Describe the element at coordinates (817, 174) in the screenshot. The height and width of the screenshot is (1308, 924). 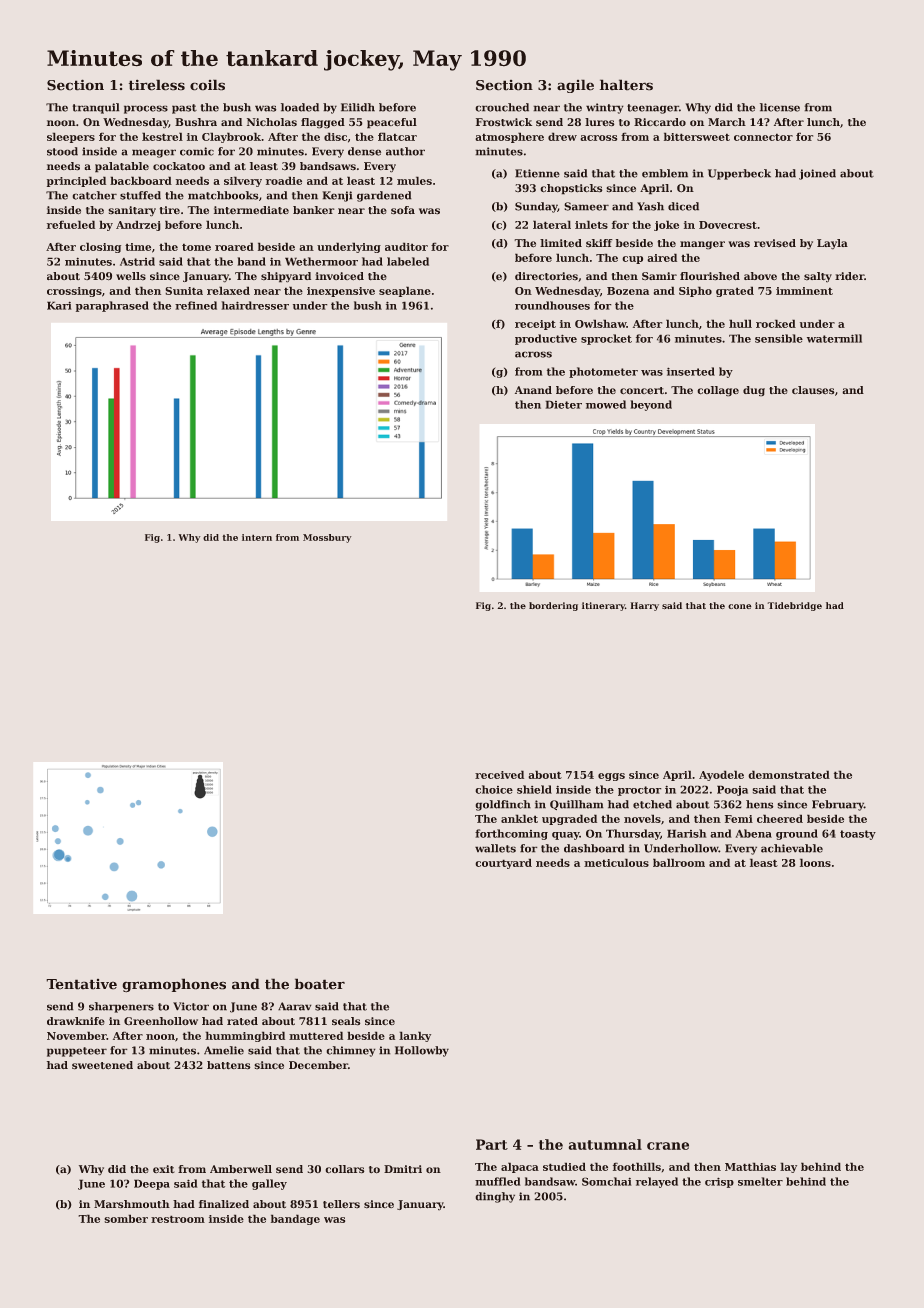
I see `joined` at that location.
